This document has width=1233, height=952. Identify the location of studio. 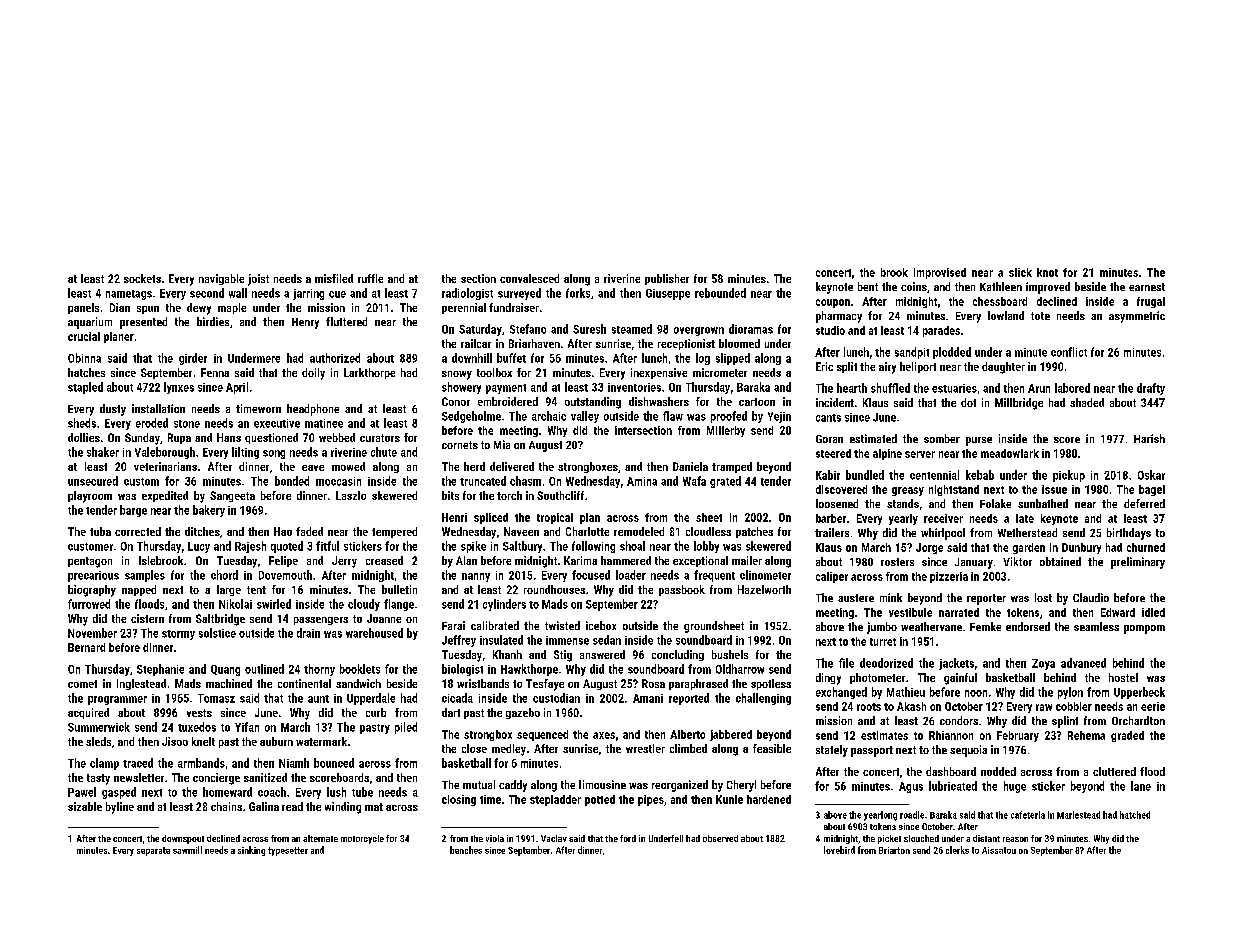
(830, 330).
